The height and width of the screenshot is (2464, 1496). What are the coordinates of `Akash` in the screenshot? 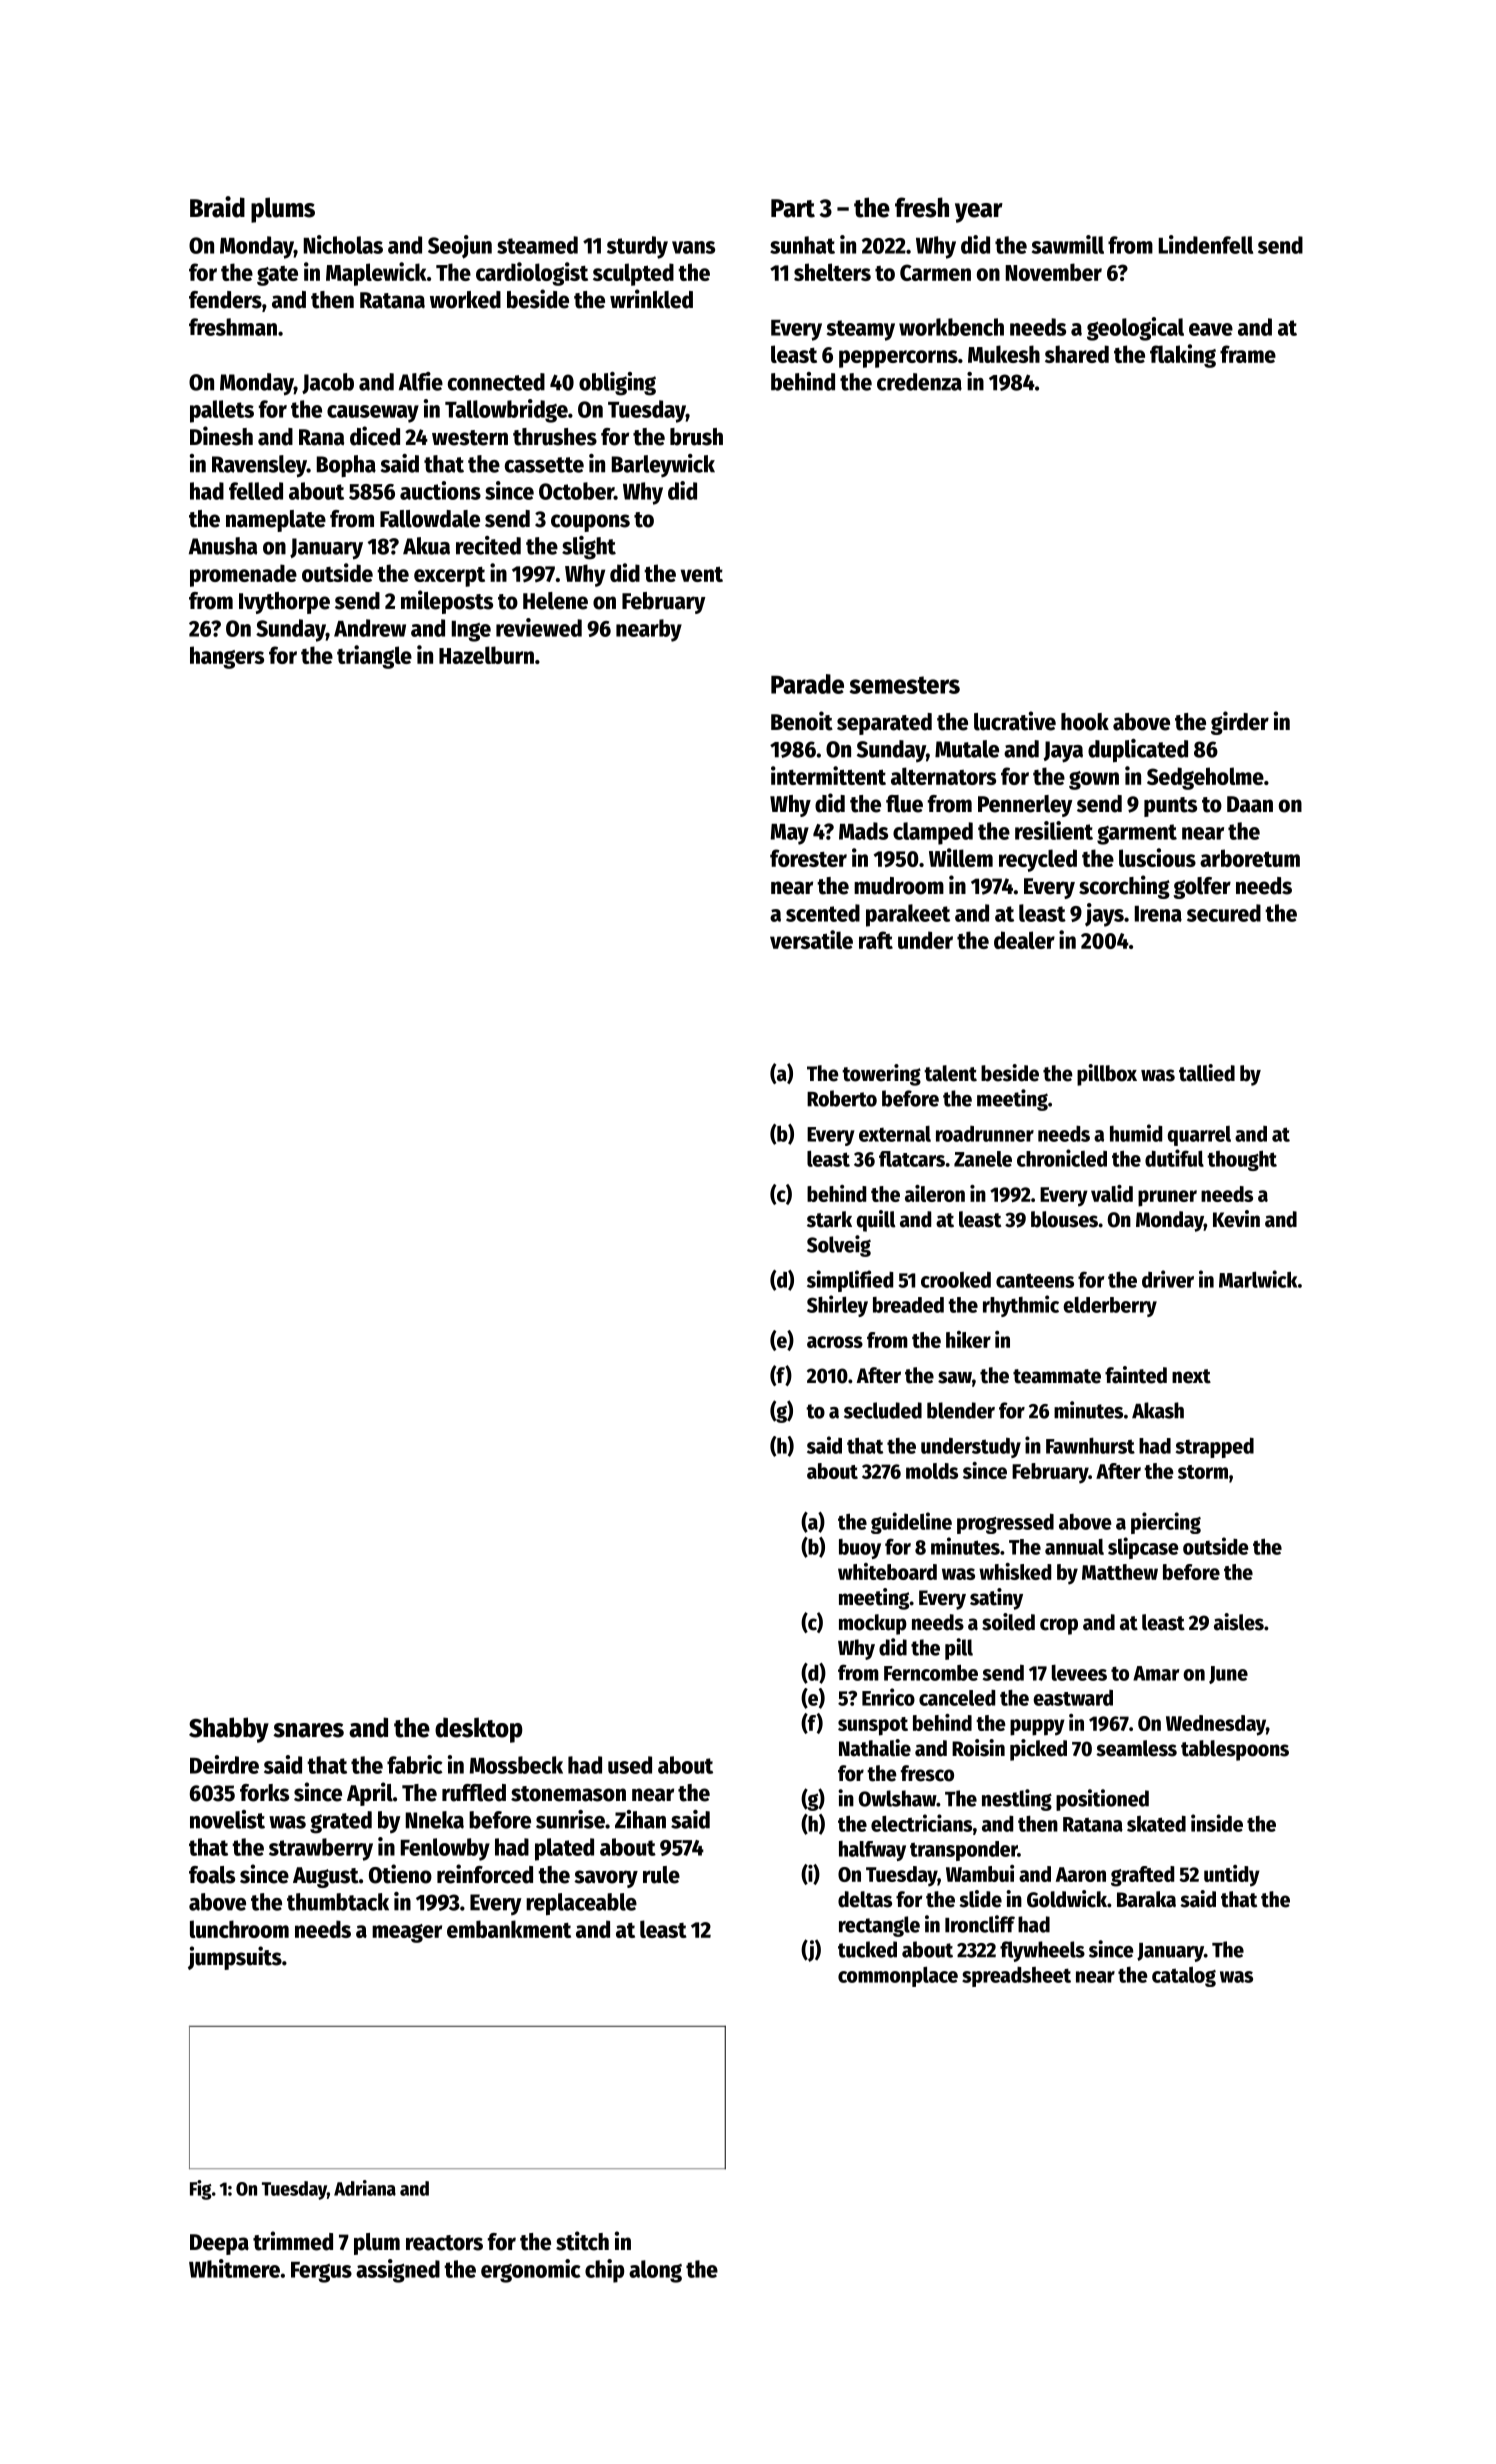 It's located at (1158, 1410).
